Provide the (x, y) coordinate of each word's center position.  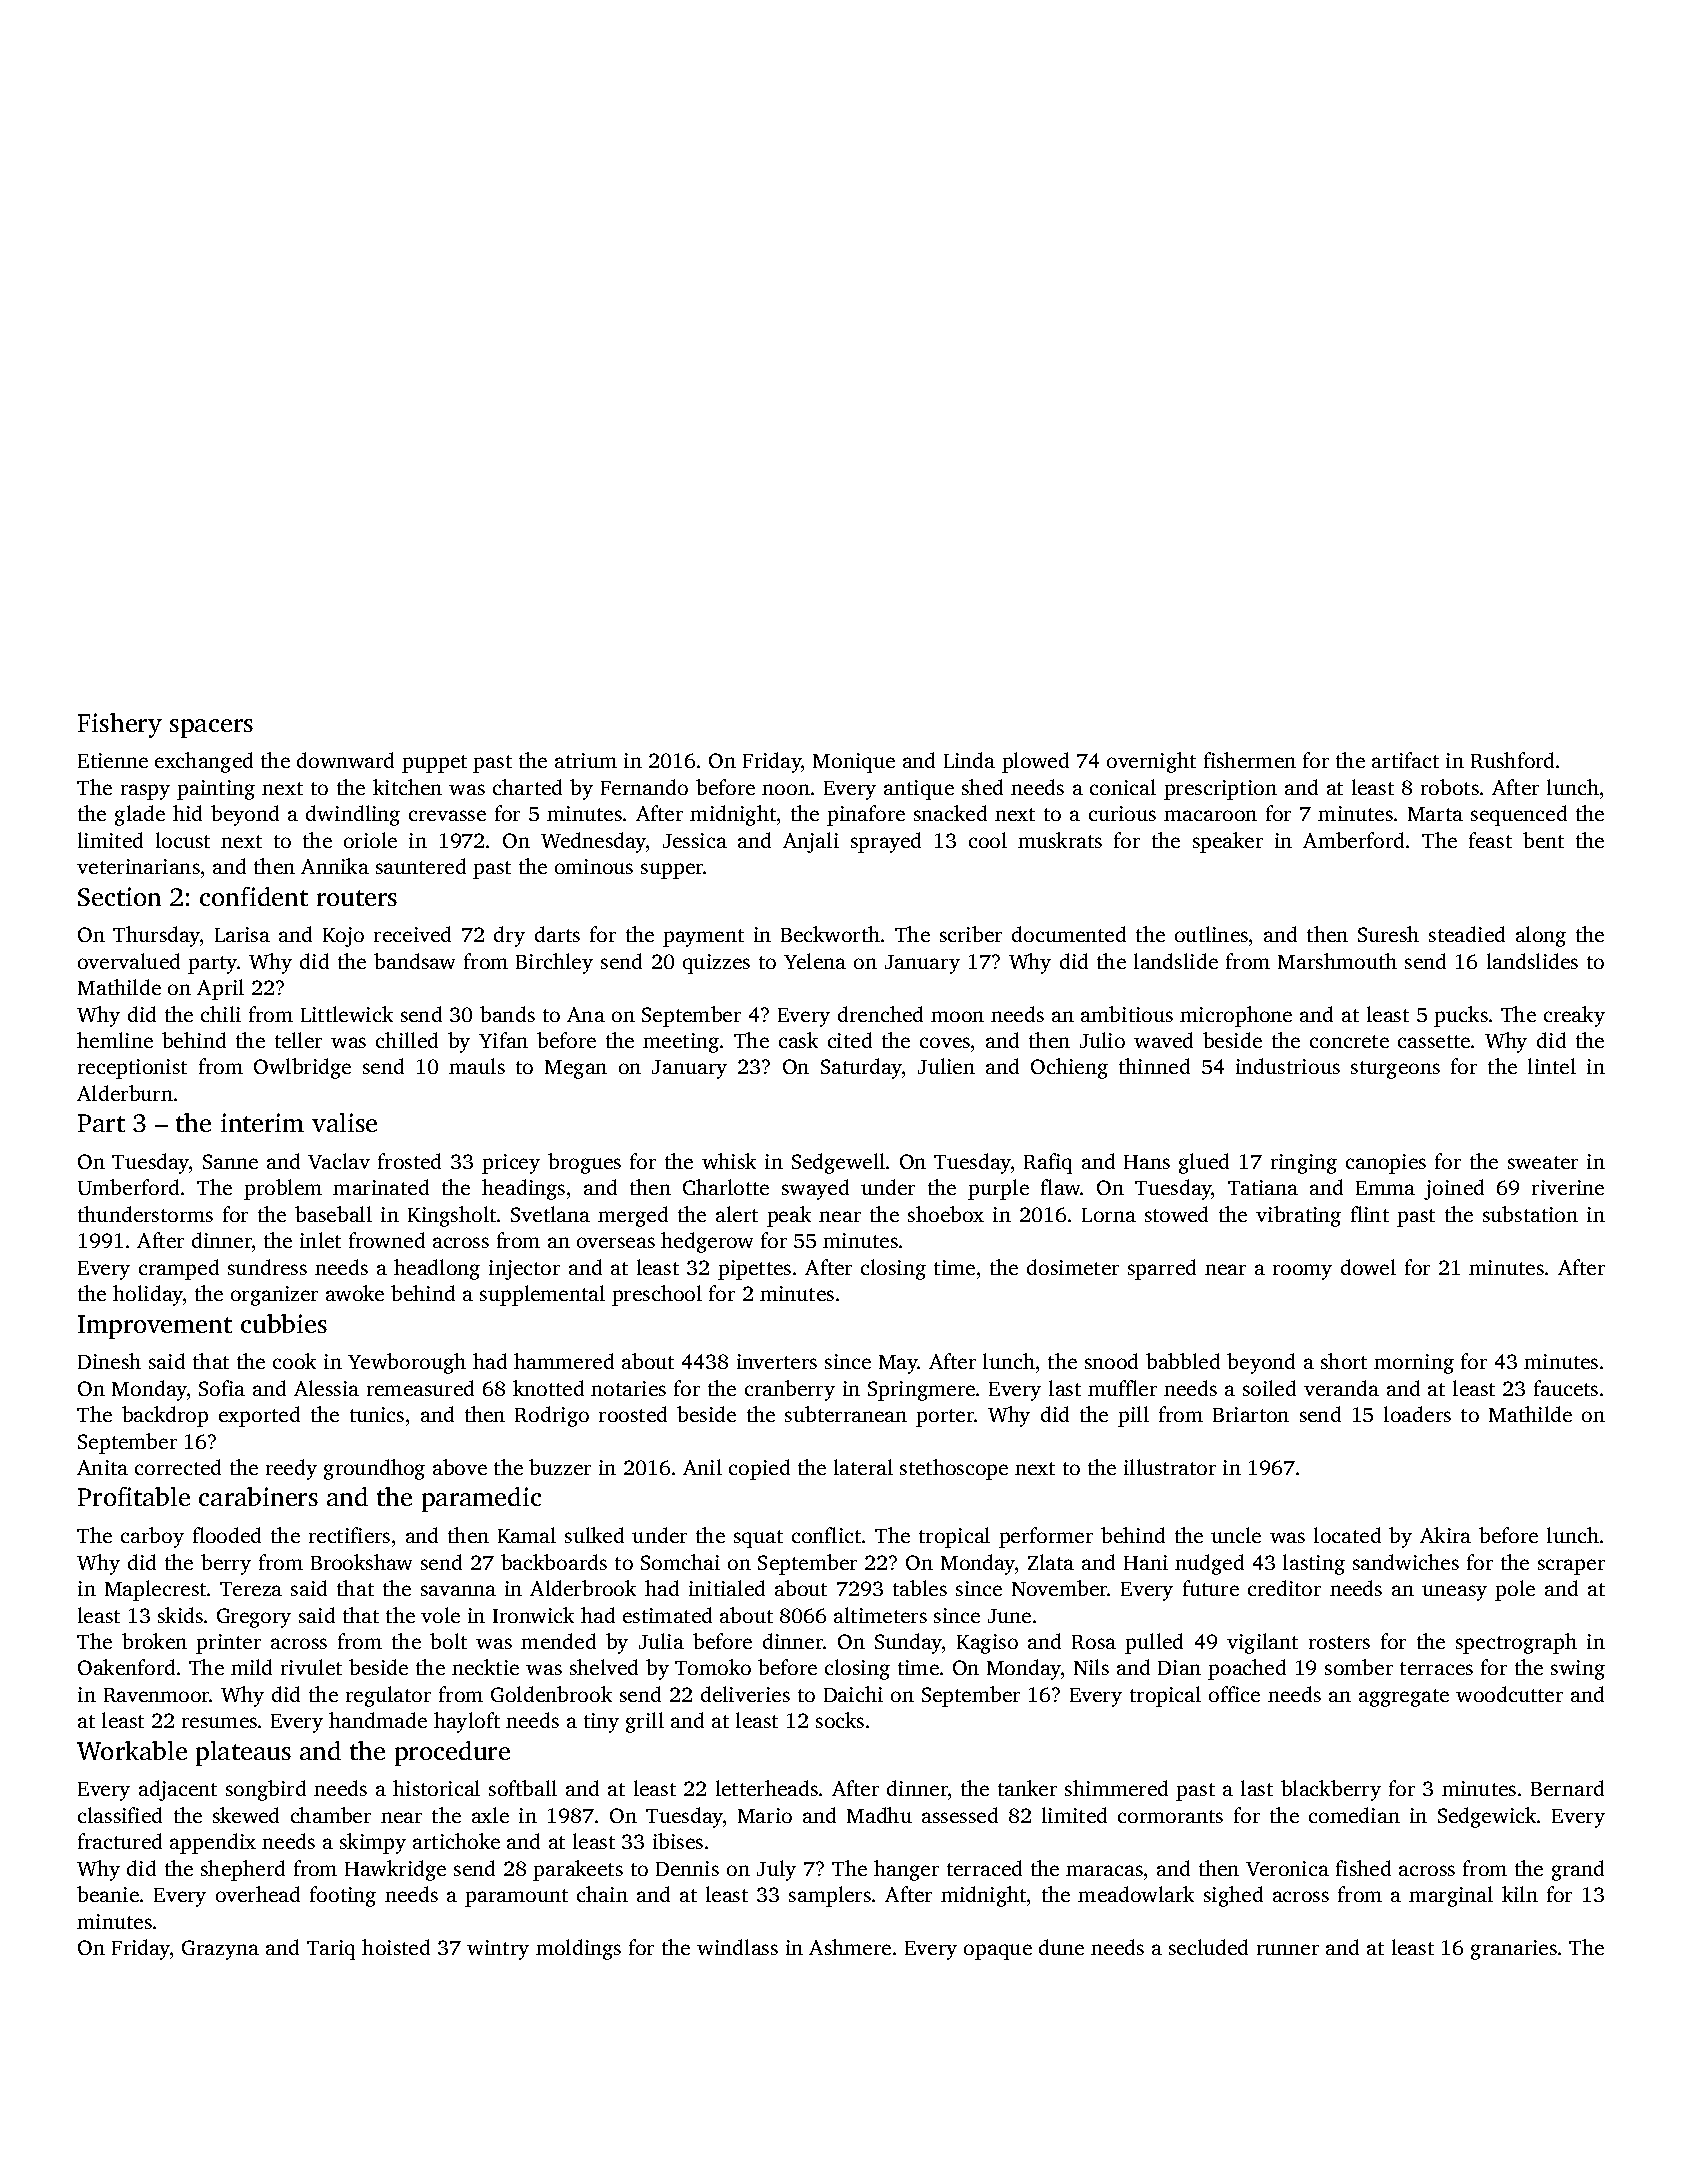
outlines (1211, 934)
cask (798, 1040)
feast (1490, 840)
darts (557, 934)
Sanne (230, 1161)
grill (645, 1722)
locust (183, 840)
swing (1578, 1670)
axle (490, 1815)
